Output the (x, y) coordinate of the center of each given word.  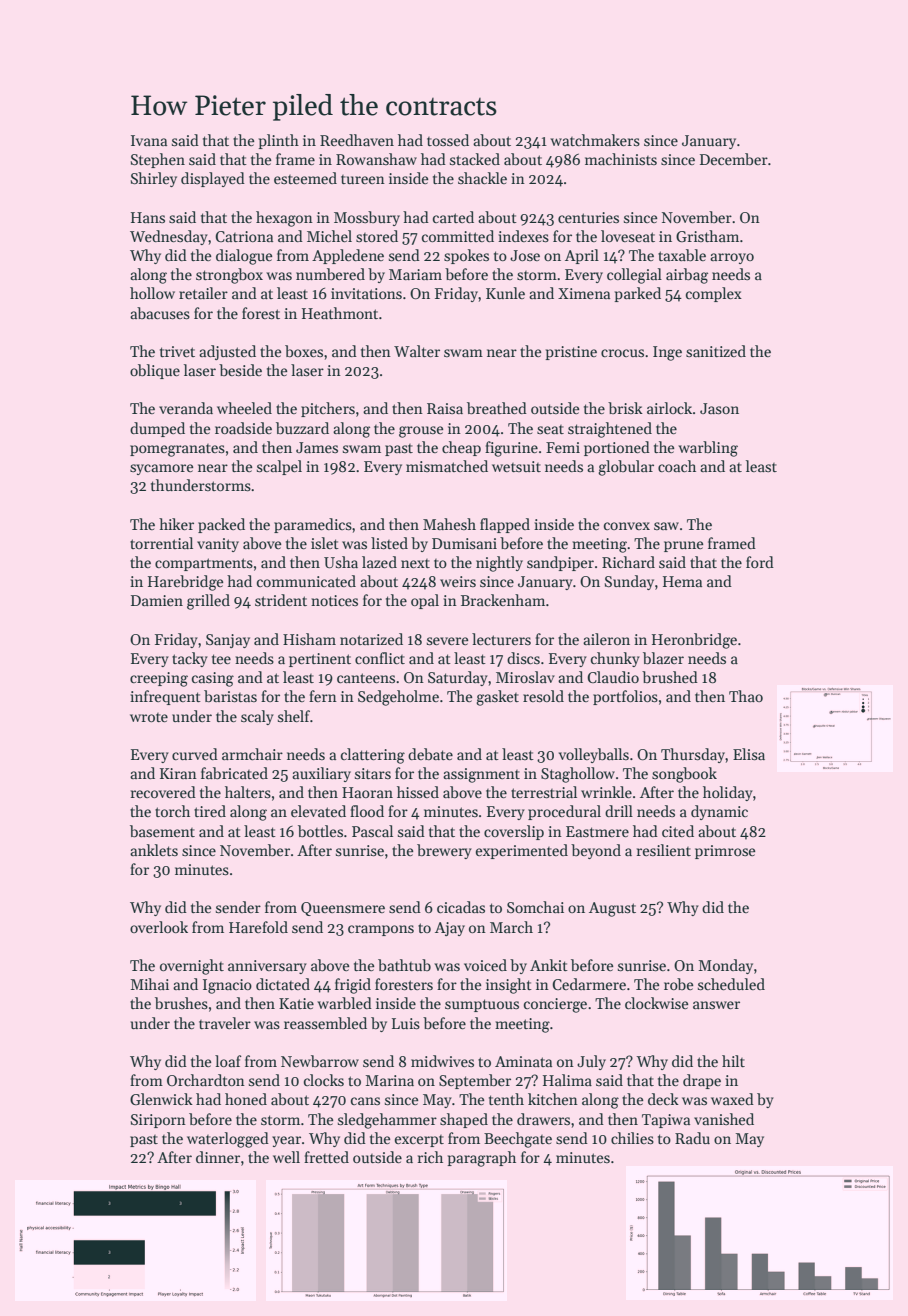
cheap (461, 448)
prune (683, 546)
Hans (148, 217)
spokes (466, 256)
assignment (481, 775)
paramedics (313, 525)
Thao (746, 696)
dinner (218, 1157)
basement (162, 831)
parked (637, 294)
